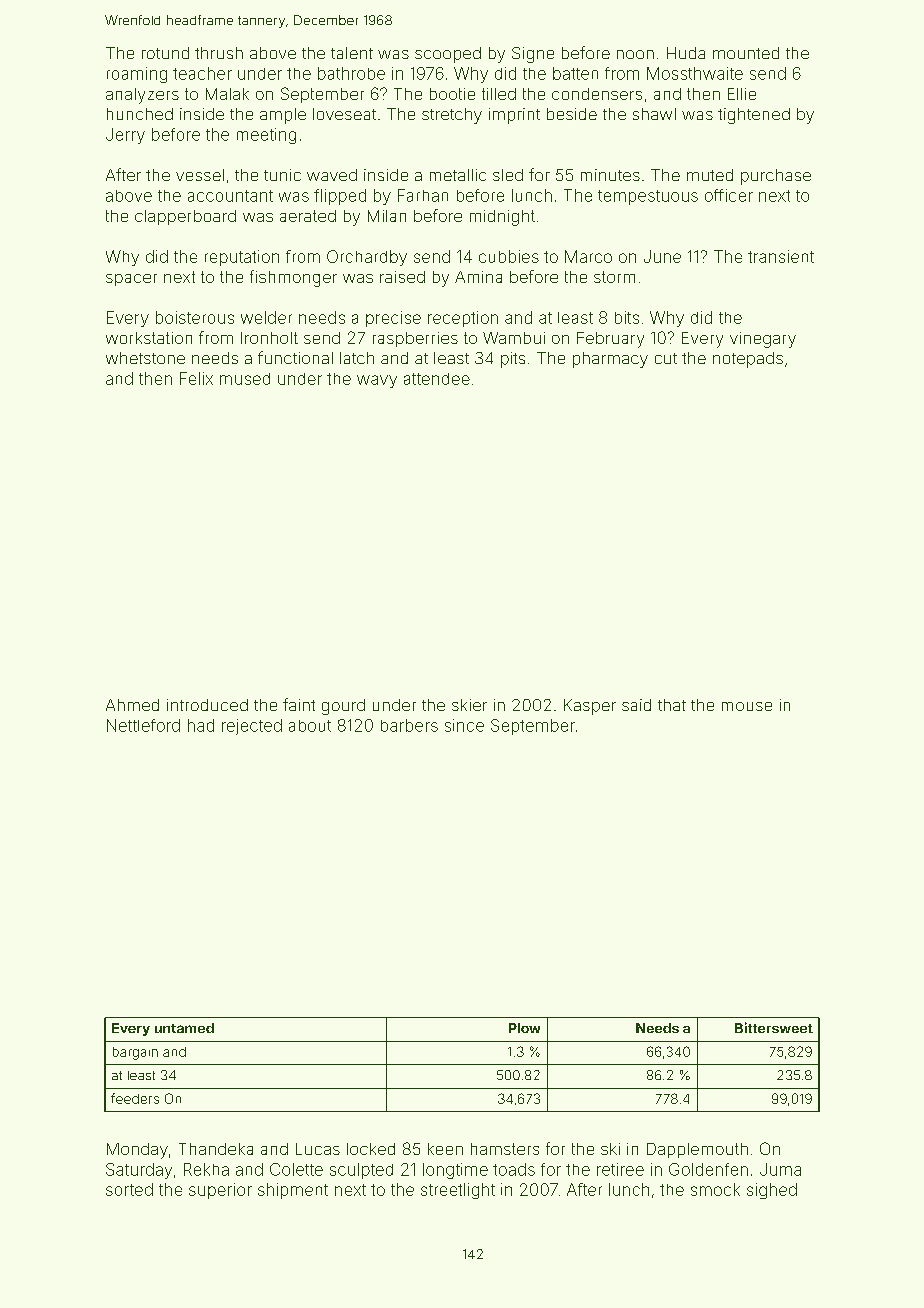 The image size is (924, 1308). Describe the element at coordinates (195, 317) in the screenshot. I see `boisterous` at that location.
